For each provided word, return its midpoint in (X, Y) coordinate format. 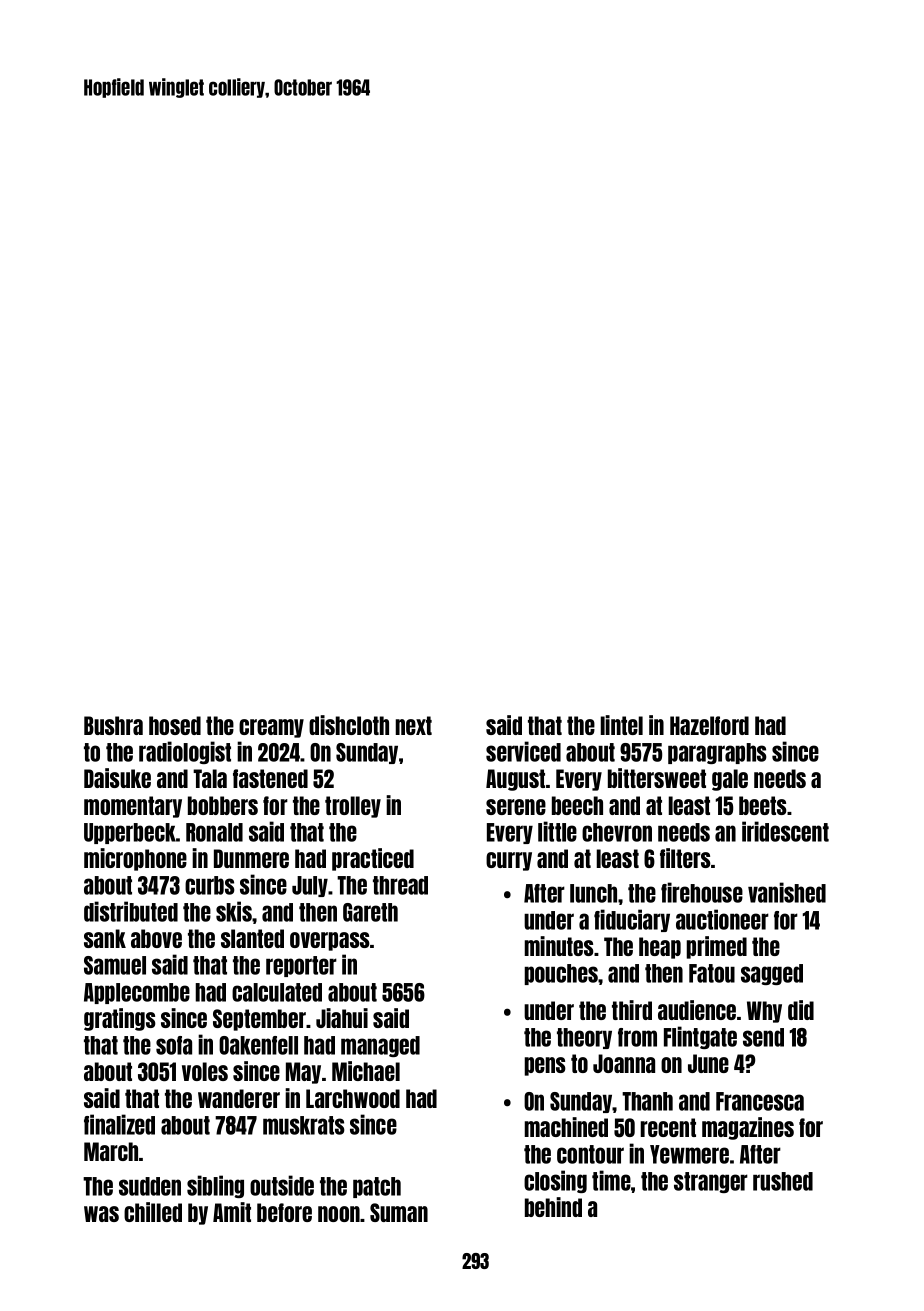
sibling (215, 1186)
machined (566, 1127)
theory (584, 1038)
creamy (271, 728)
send (763, 1037)
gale (730, 780)
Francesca (760, 1101)
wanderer (239, 1098)
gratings (120, 1019)
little (557, 831)
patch (377, 1187)
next (414, 725)
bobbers (223, 805)
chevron (617, 832)
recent (668, 1127)
